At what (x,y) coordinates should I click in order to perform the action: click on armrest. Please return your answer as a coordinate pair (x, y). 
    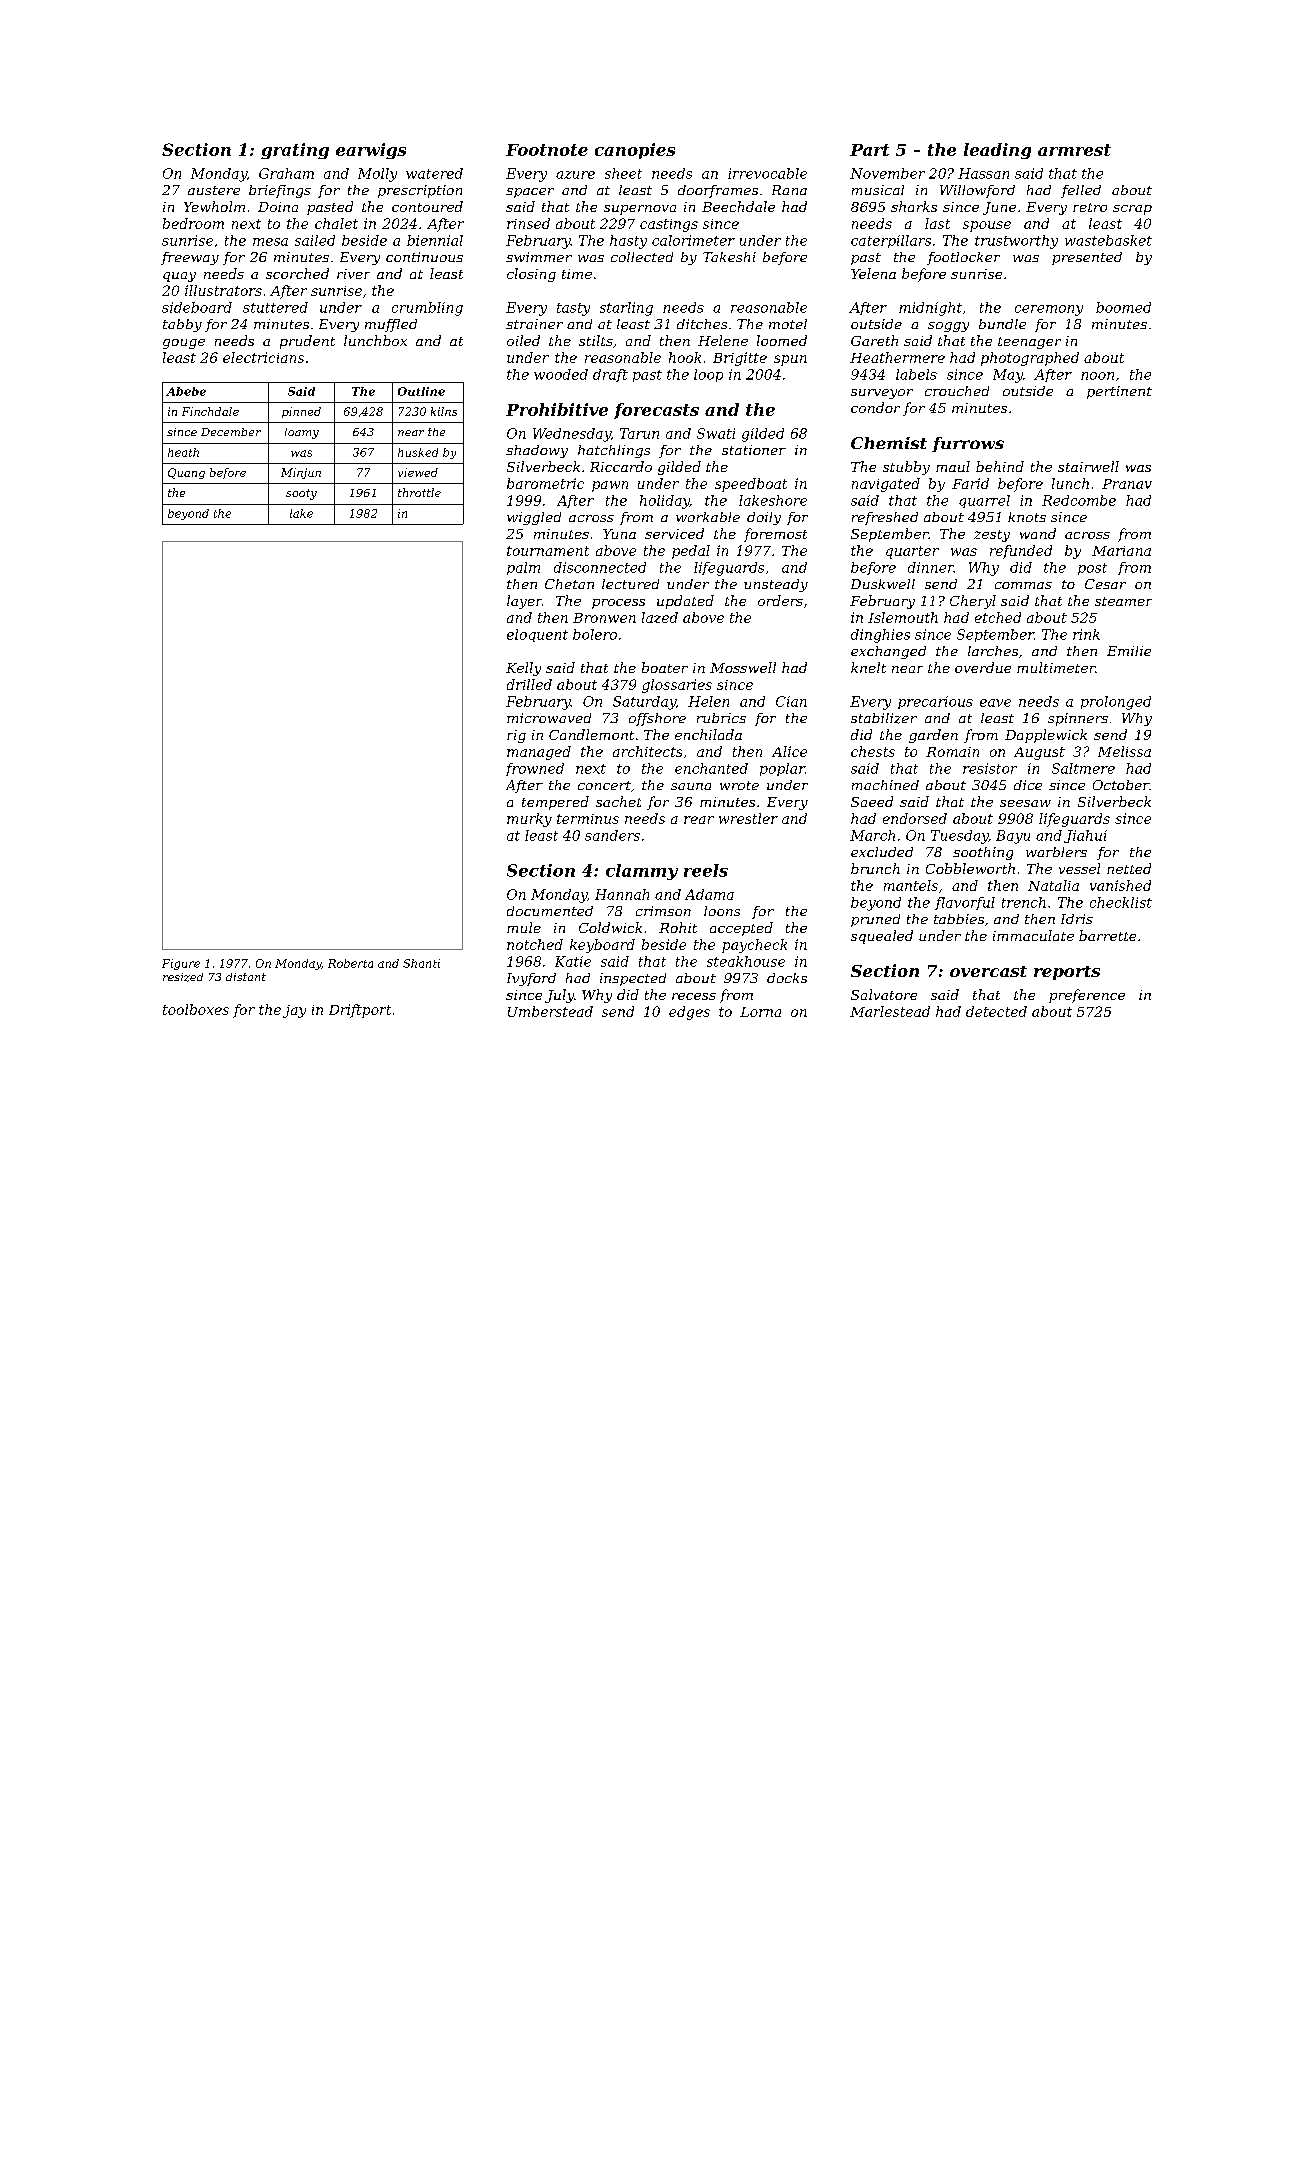
    Looking at the image, I should click on (1074, 150).
